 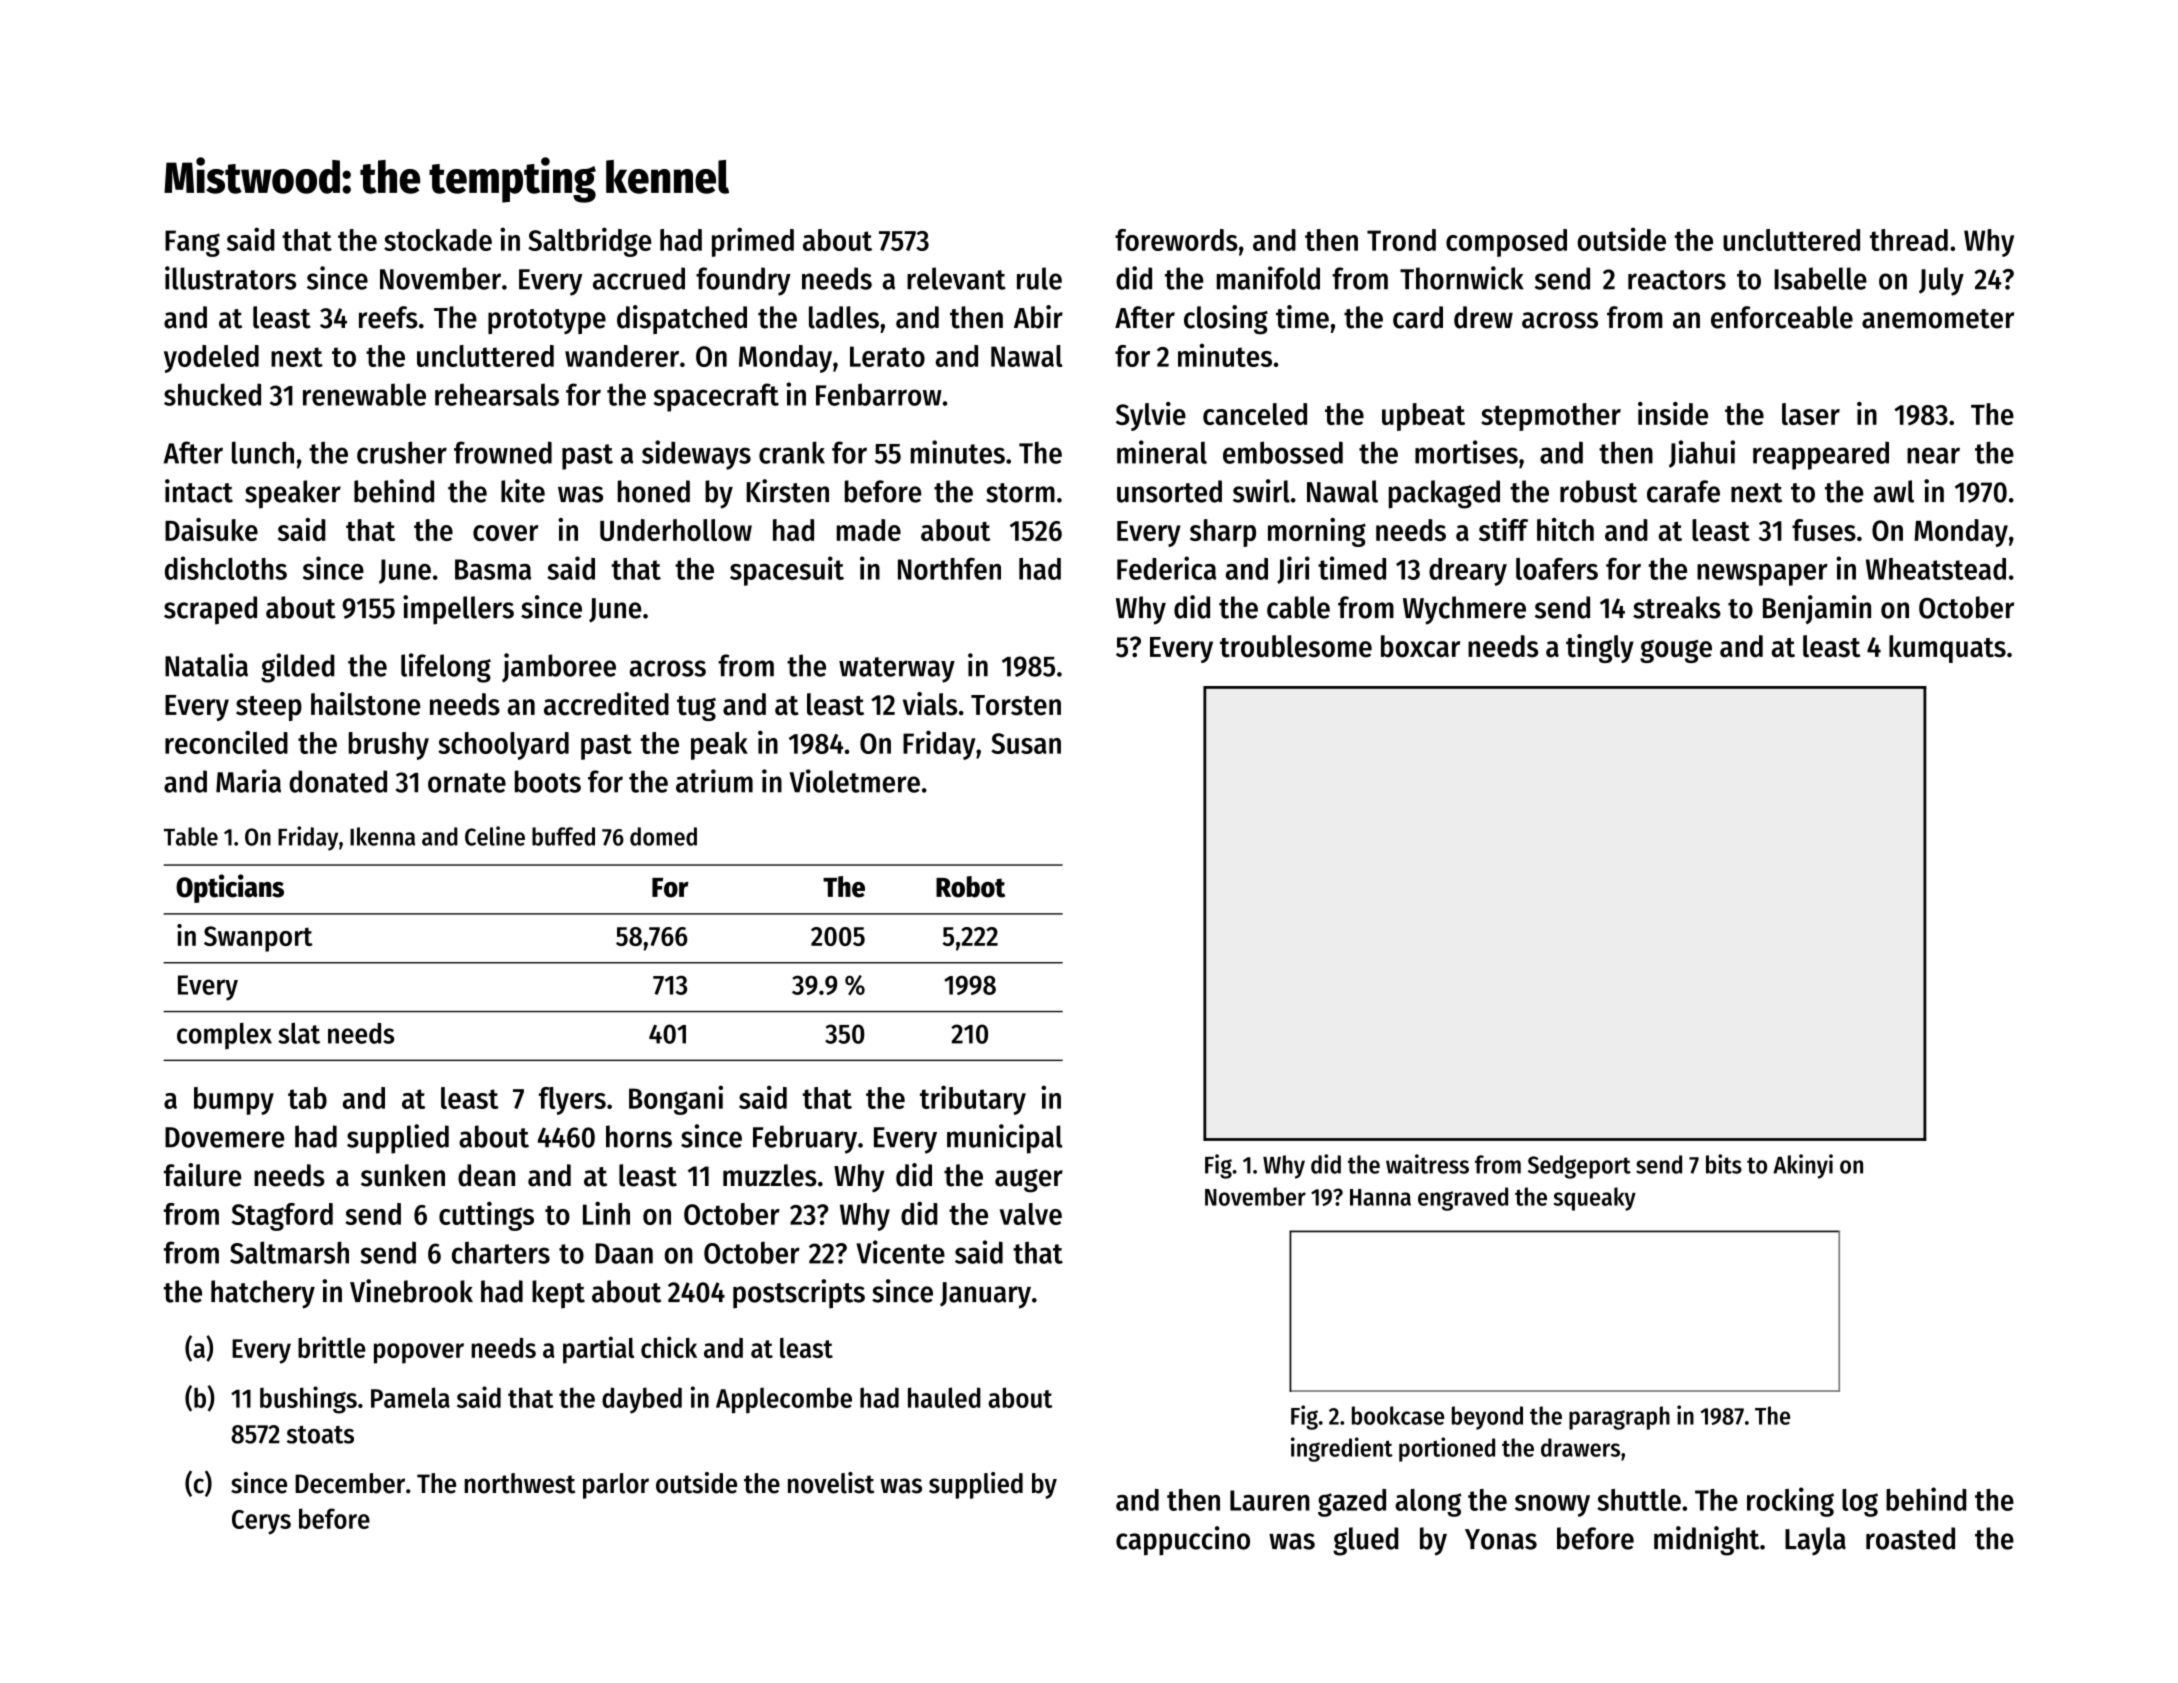 What do you see at coordinates (263, 452) in the screenshot?
I see `lunch` at bounding box center [263, 452].
